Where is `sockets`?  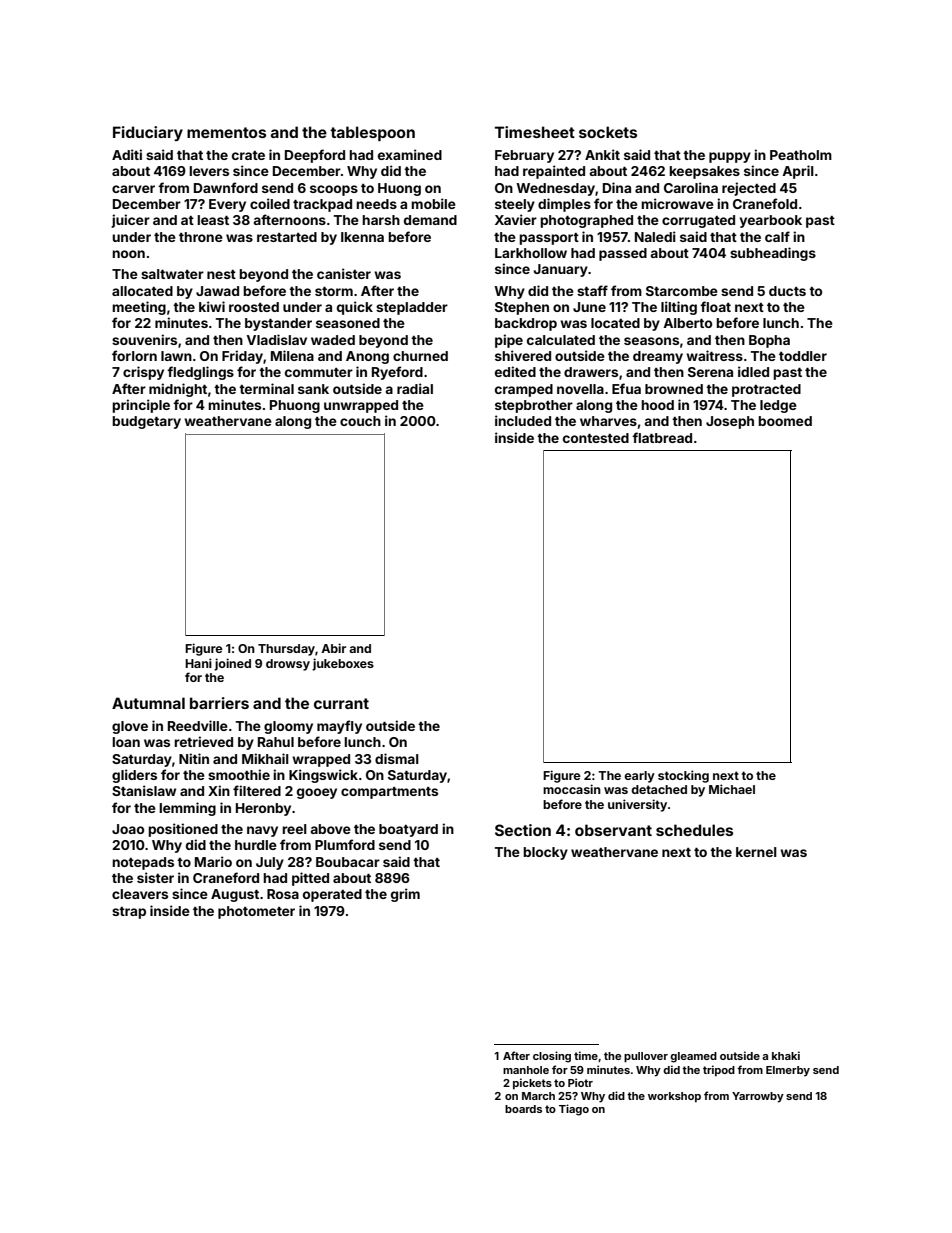 sockets is located at coordinates (608, 132).
